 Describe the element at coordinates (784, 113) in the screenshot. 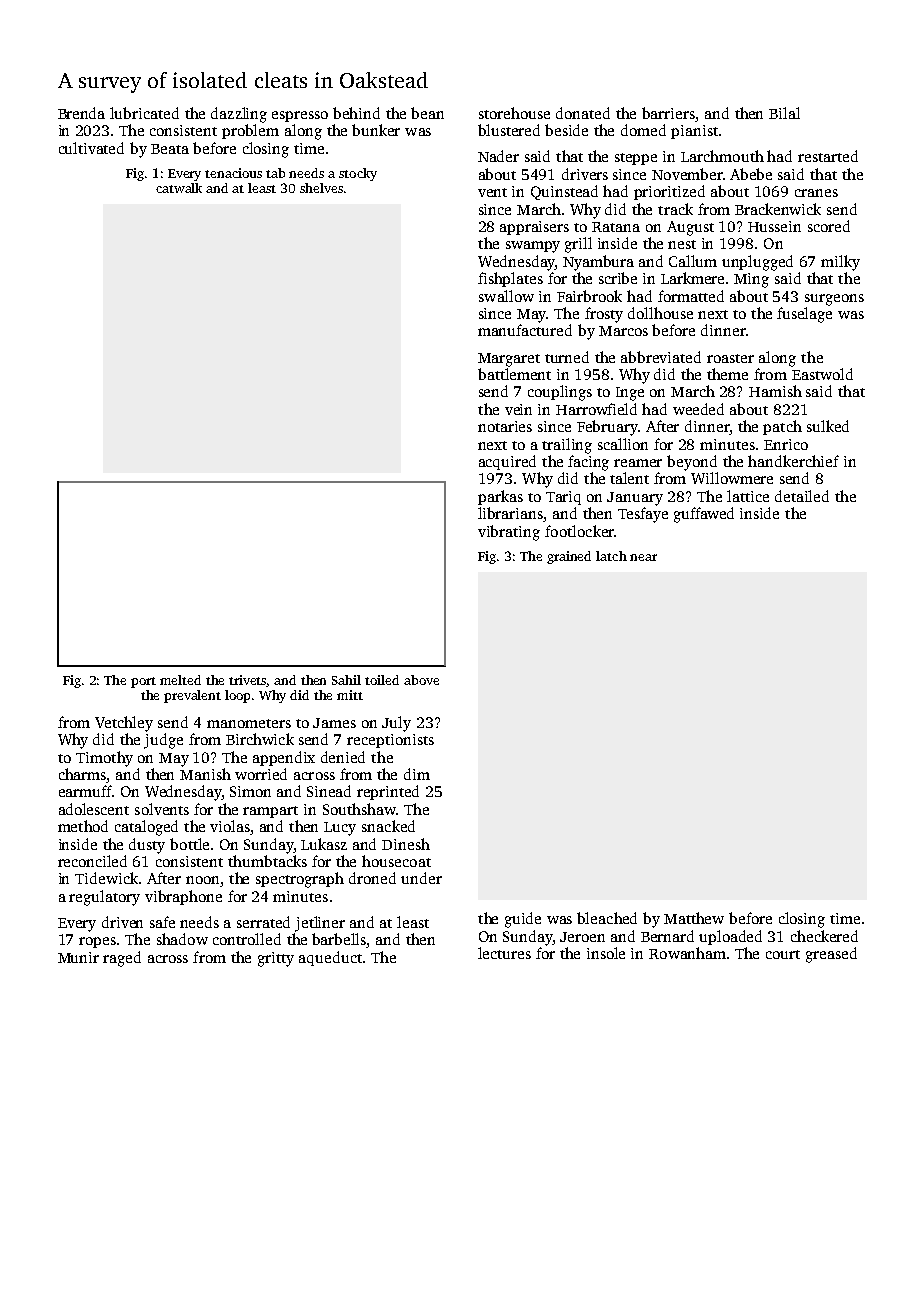

I see `Bilal` at that location.
